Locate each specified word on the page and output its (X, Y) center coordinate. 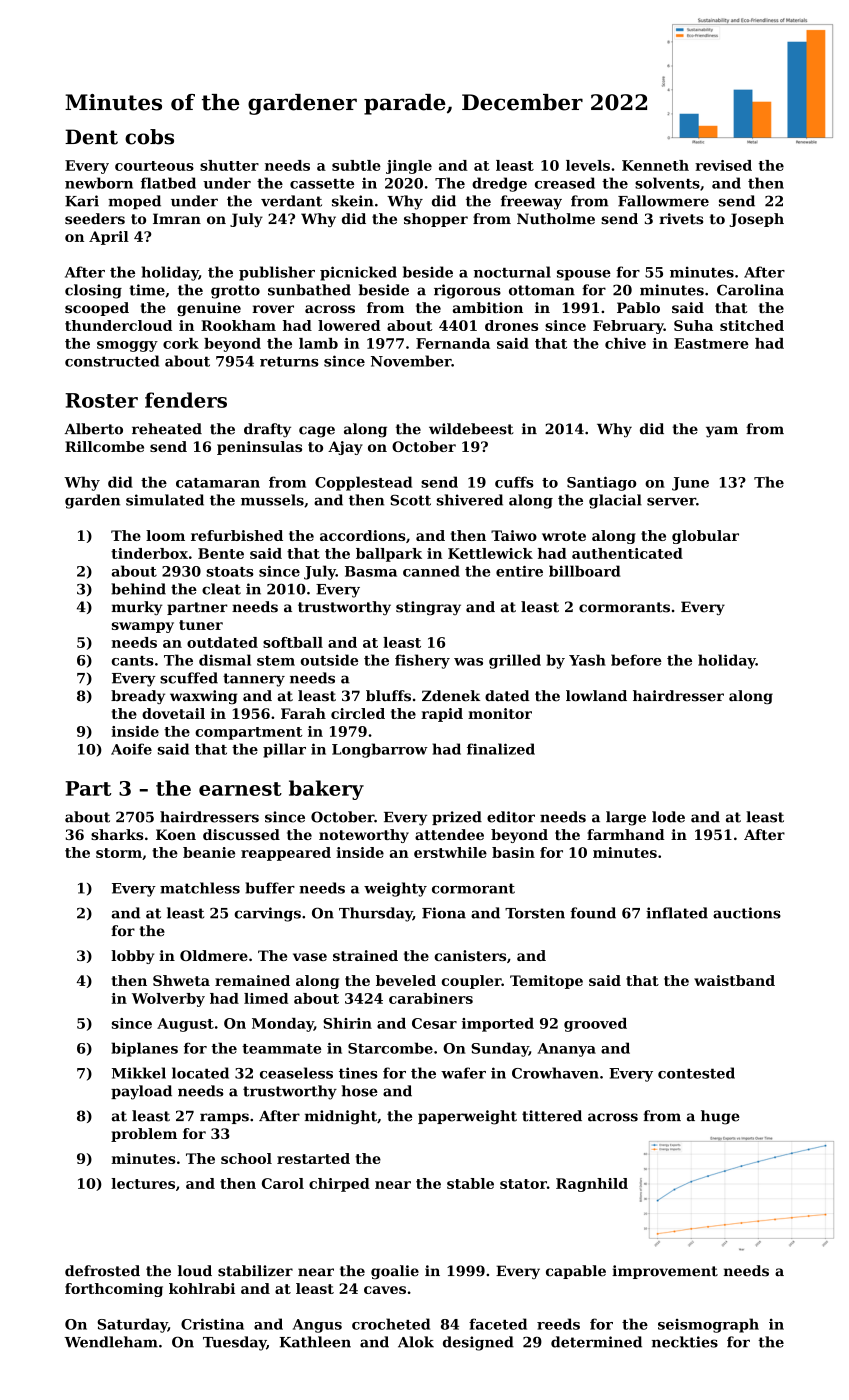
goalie (395, 1272)
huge (720, 1117)
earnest (240, 789)
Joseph (756, 220)
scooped (97, 309)
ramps (224, 1118)
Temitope (546, 982)
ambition (488, 307)
